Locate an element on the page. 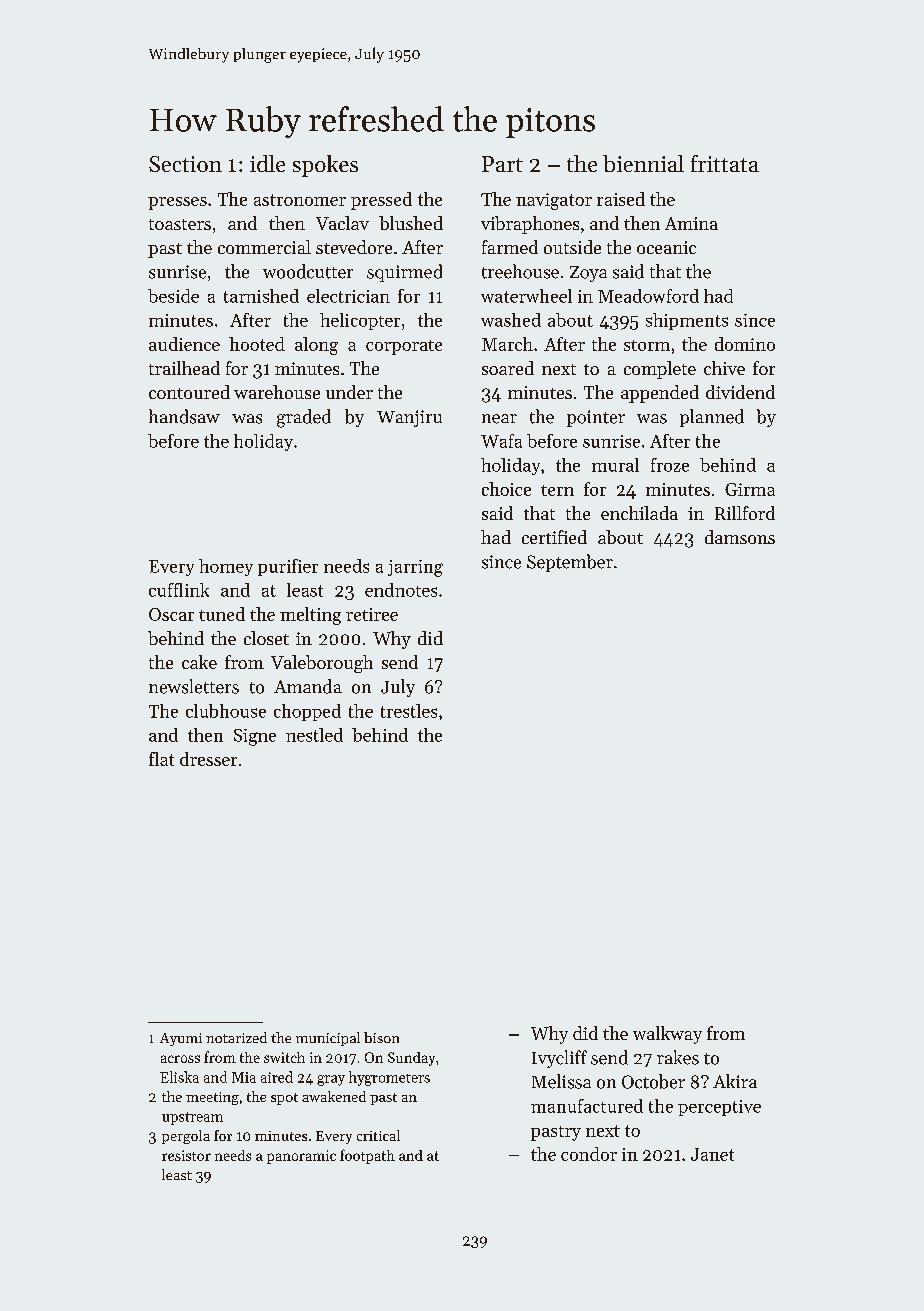 Image resolution: width=924 pixels, height=1311 pixels. Section is located at coordinates (185, 164).
